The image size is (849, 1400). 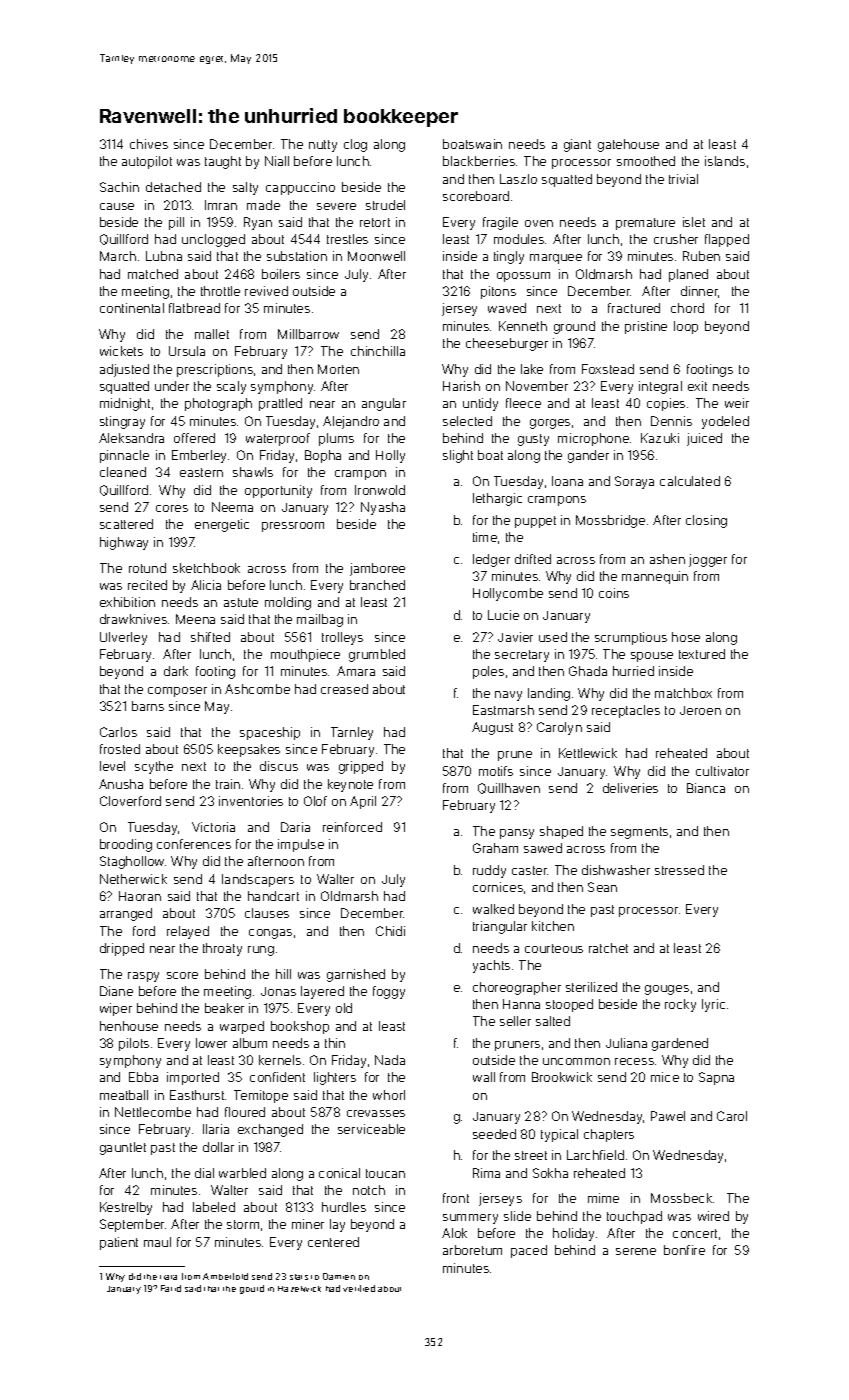 What do you see at coordinates (667, 559) in the screenshot?
I see `ashen` at bounding box center [667, 559].
